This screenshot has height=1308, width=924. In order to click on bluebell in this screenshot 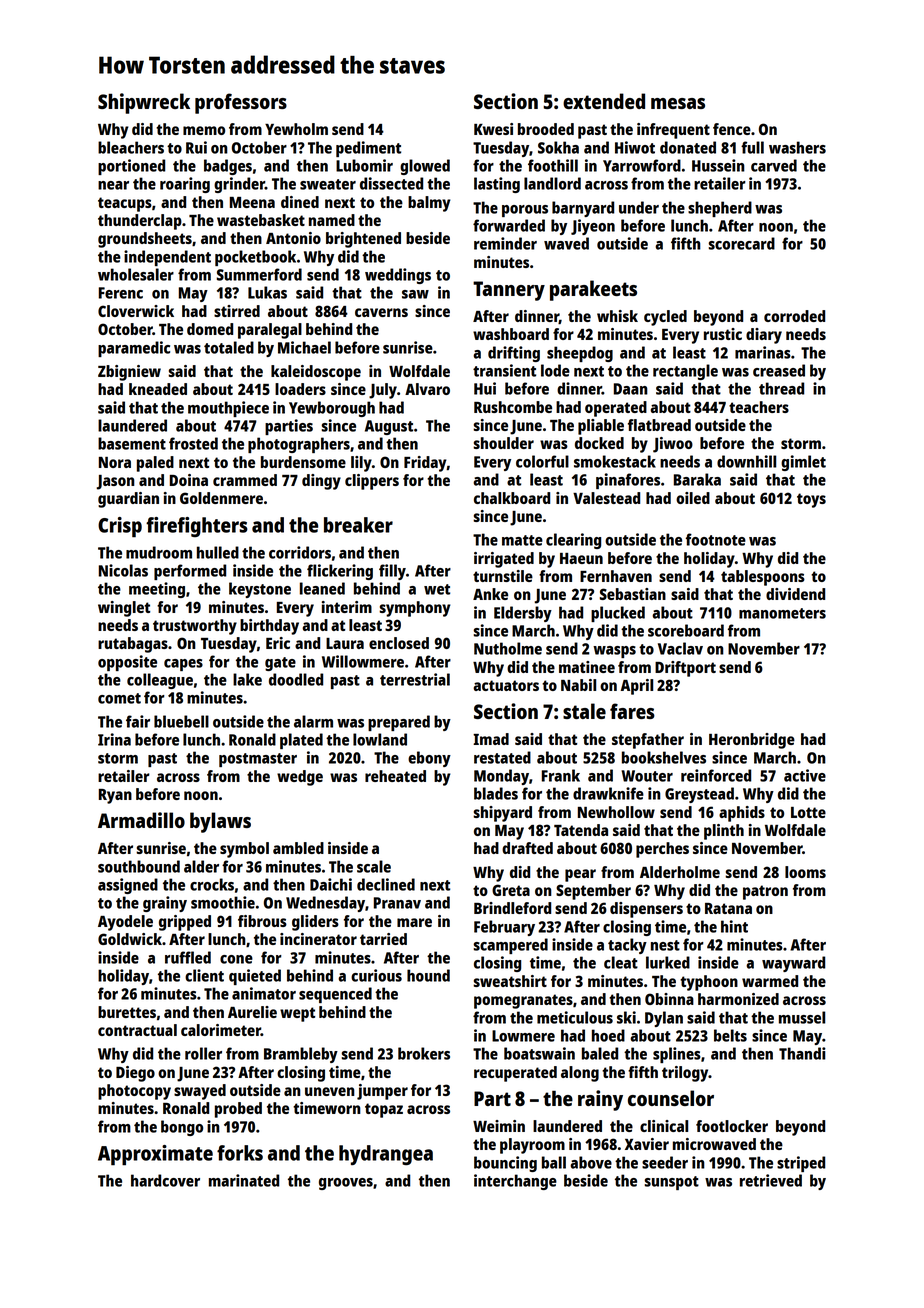, I will do `click(181, 721)`.
